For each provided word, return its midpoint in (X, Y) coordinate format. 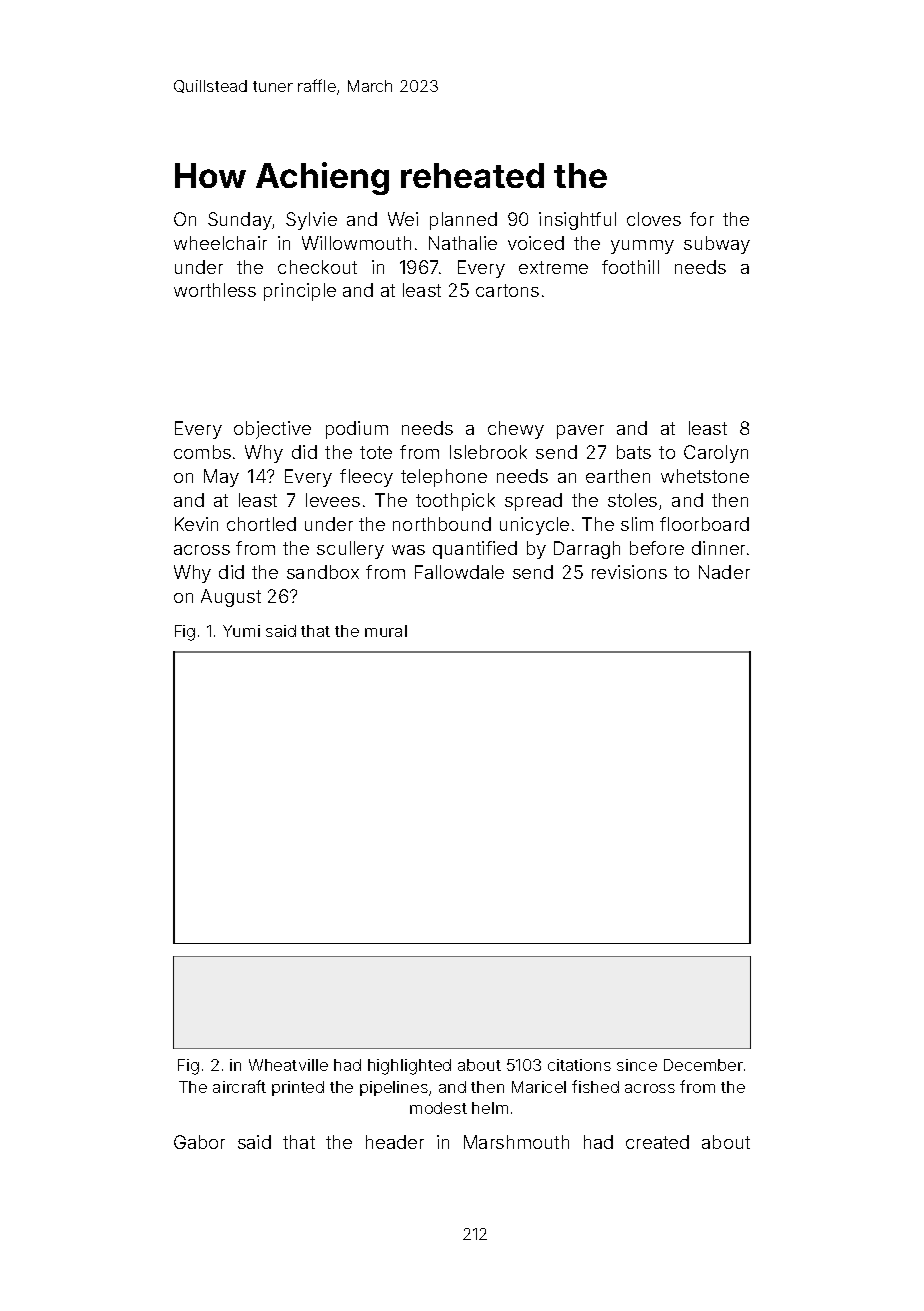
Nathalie (463, 243)
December (703, 1065)
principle (300, 292)
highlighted (409, 1067)
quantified (475, 550)
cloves (654, 219)
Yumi (241, 631)
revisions (629, 572)
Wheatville (288, 1065)
